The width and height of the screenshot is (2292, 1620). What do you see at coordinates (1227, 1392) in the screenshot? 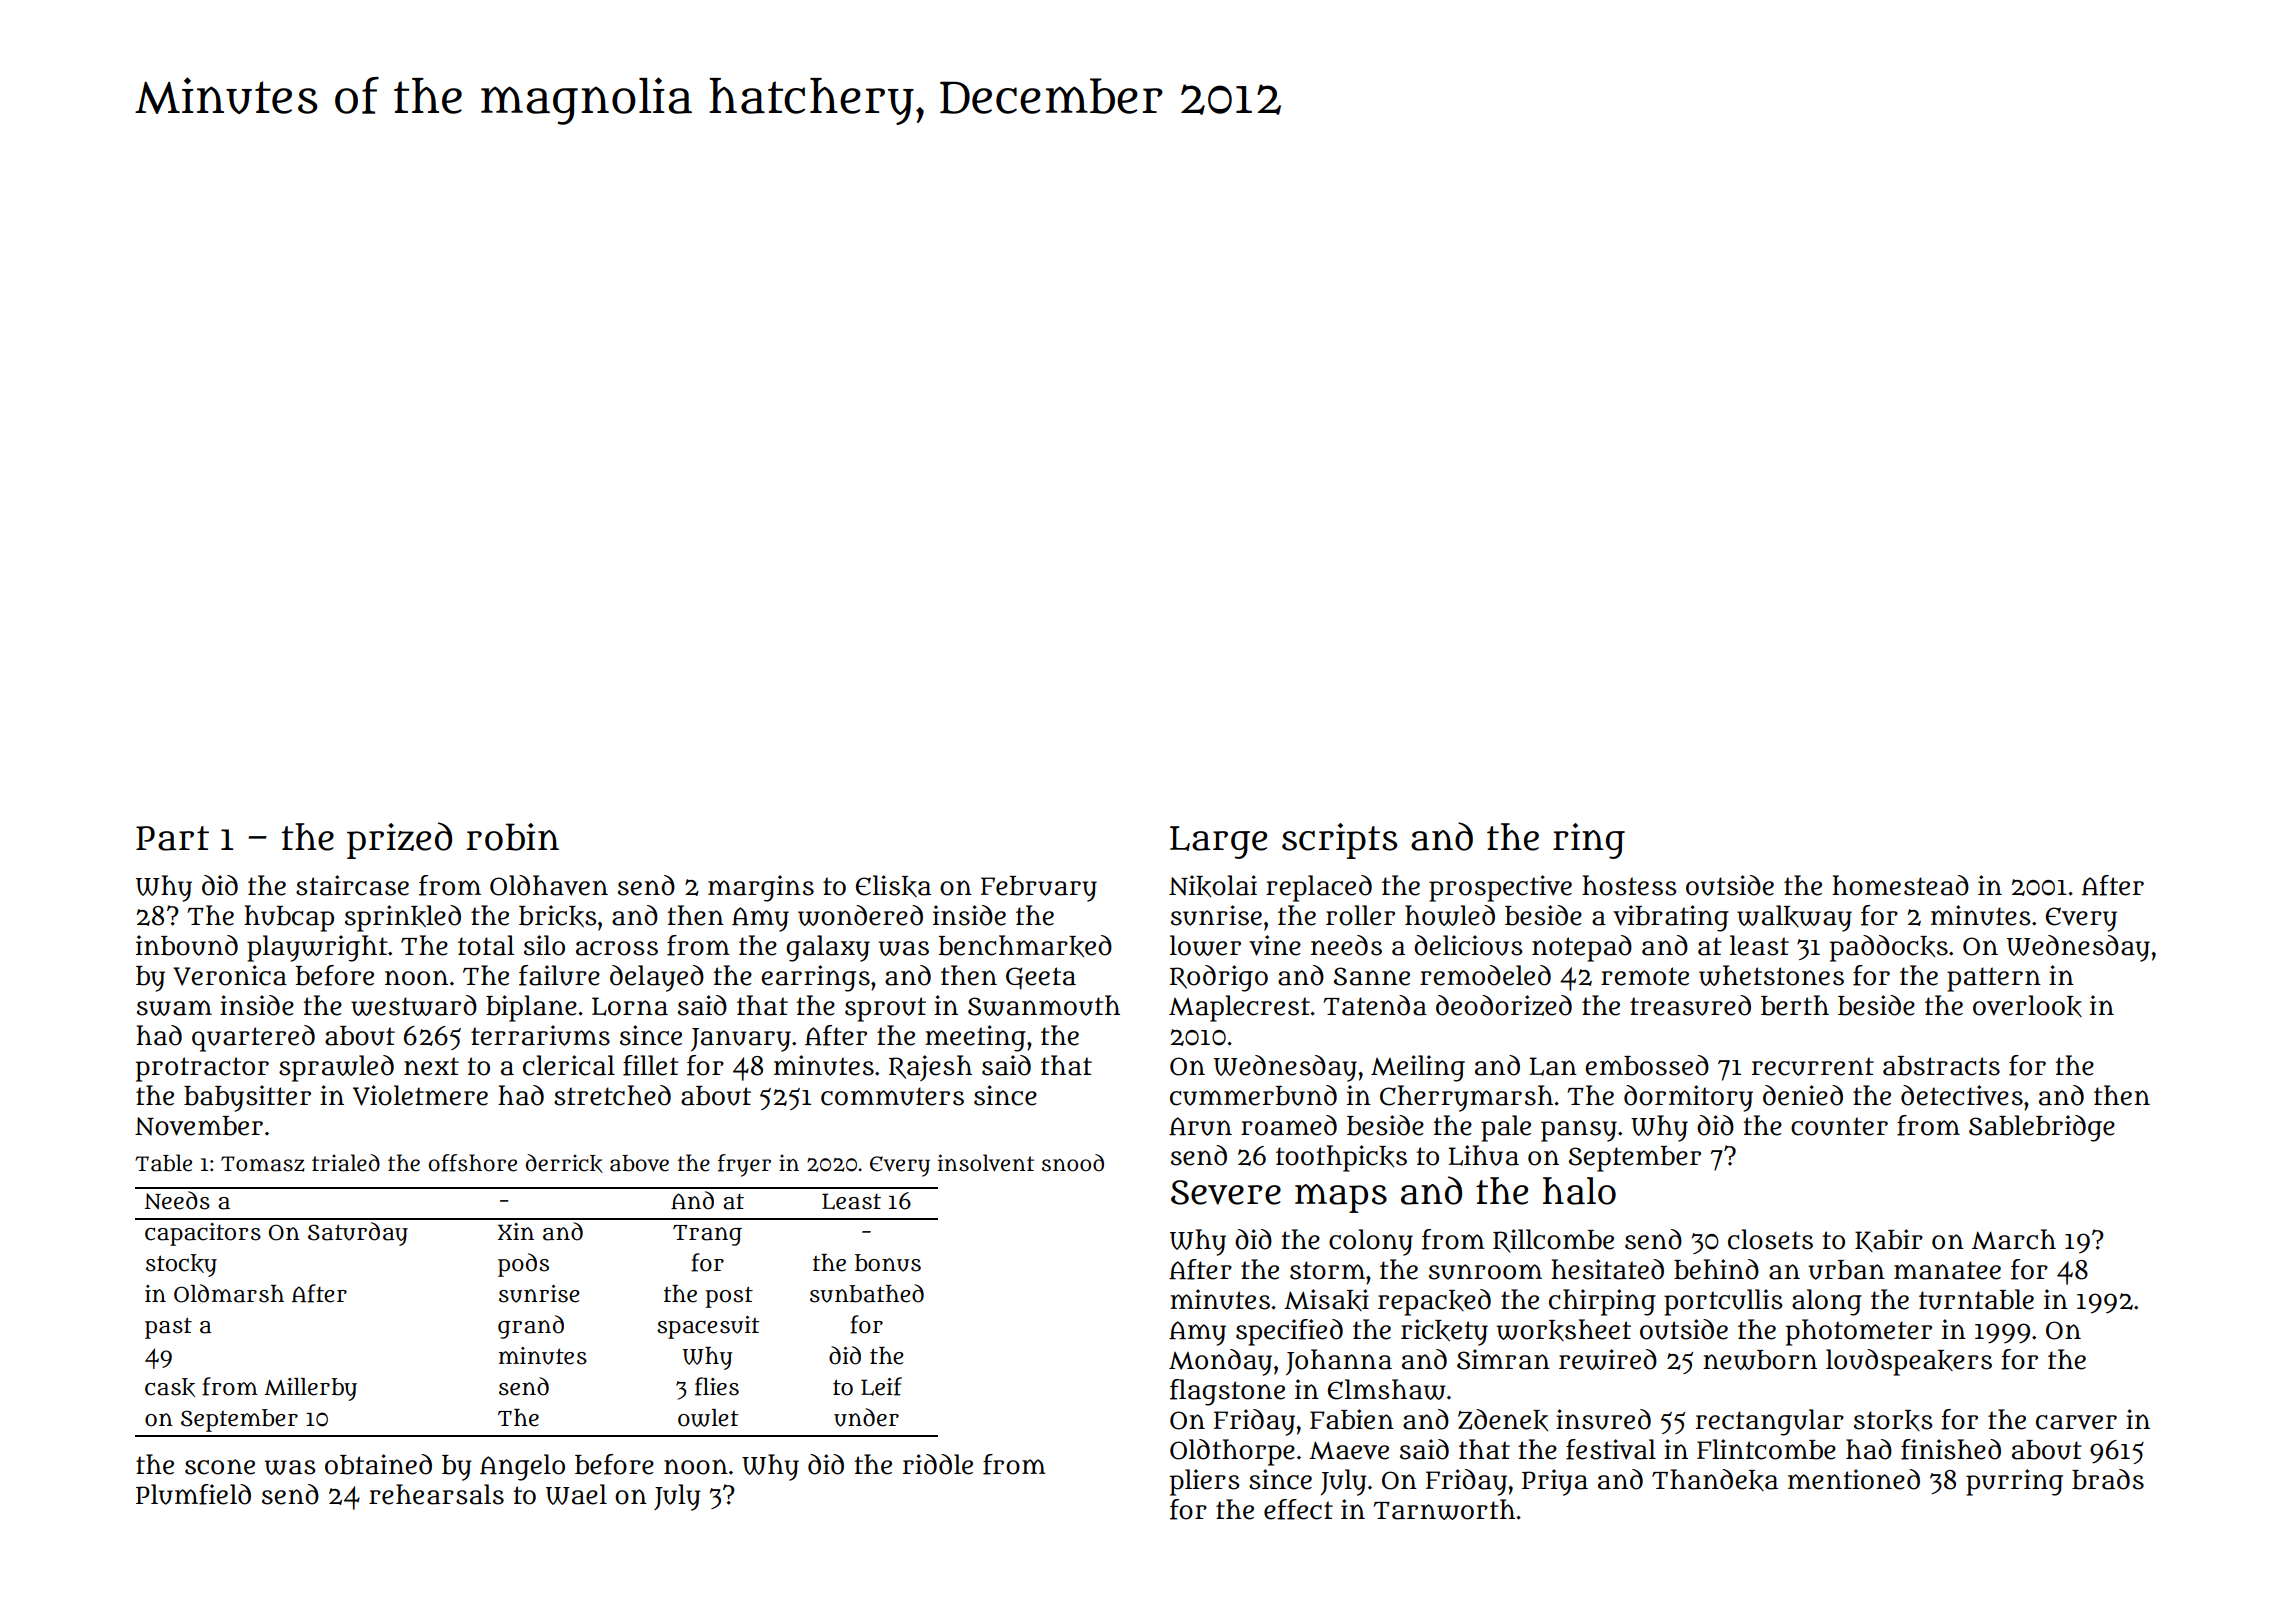
I see `flagstone` at bounding box center [1227, 1392].
